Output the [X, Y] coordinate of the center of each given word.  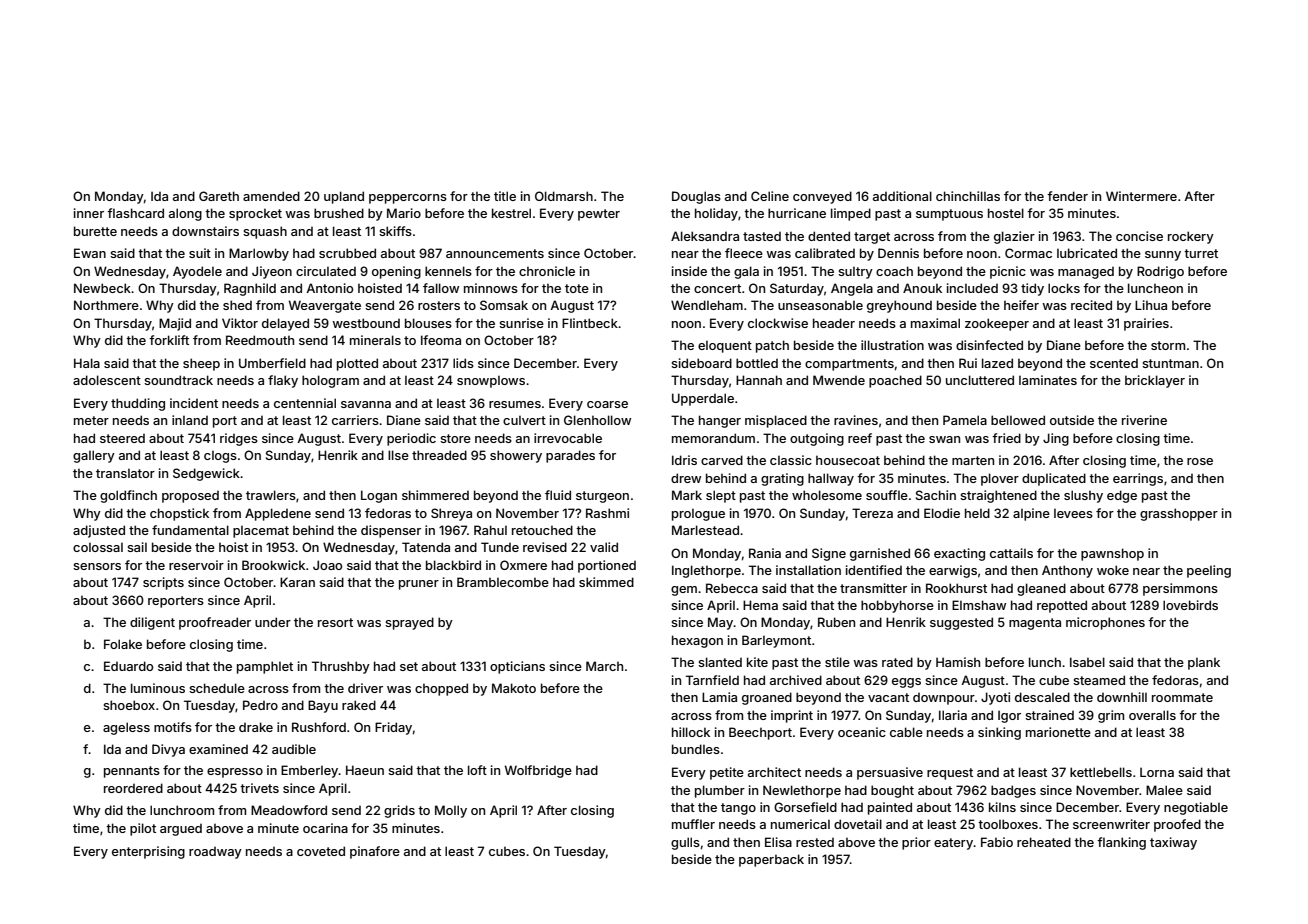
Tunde [500, 547]
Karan [297, 582]
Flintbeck [590, 323]
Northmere [106, 305]
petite [727, 773]
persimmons [1180, 589]
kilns [1002, 807]
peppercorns [408, 199]
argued [181, 830]
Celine [770, 196]
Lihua [1151, 305]
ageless [126, 728]
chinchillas [968, 196]
